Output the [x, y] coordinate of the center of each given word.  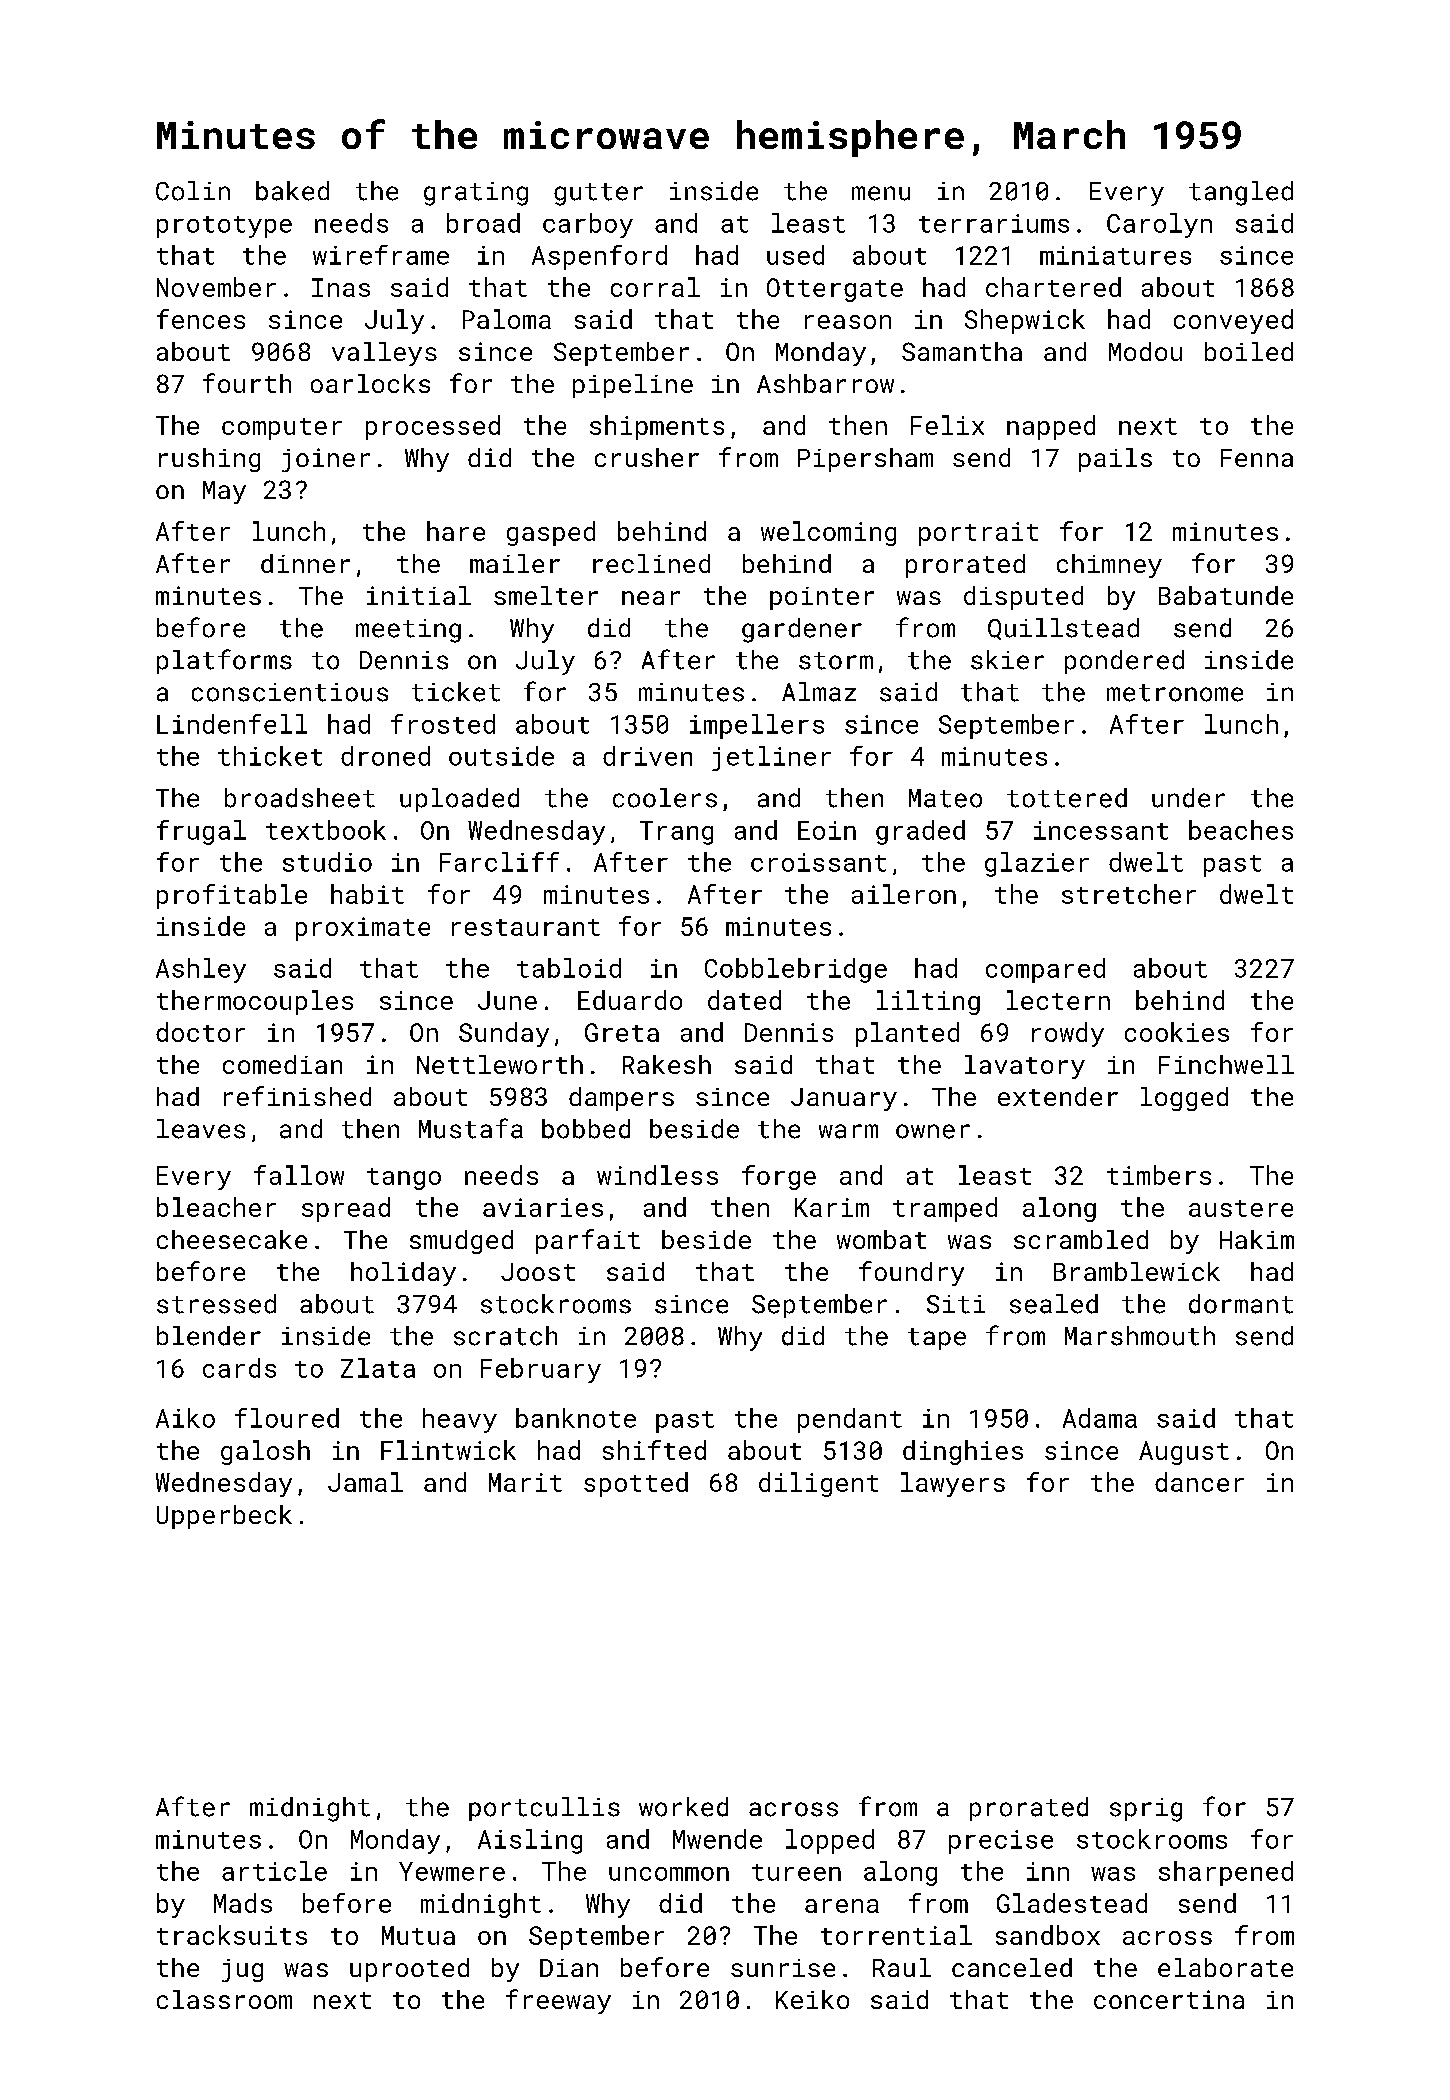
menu [881, 193]
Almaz [819, 692]
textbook [326, 830]
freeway [558, 2001]
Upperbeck [224, 1517]
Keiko [812, 1999]
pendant [850, 1420]
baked [292, 191]
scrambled [1081, 1239]
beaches [1241, 830]
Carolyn [1159, 225]
